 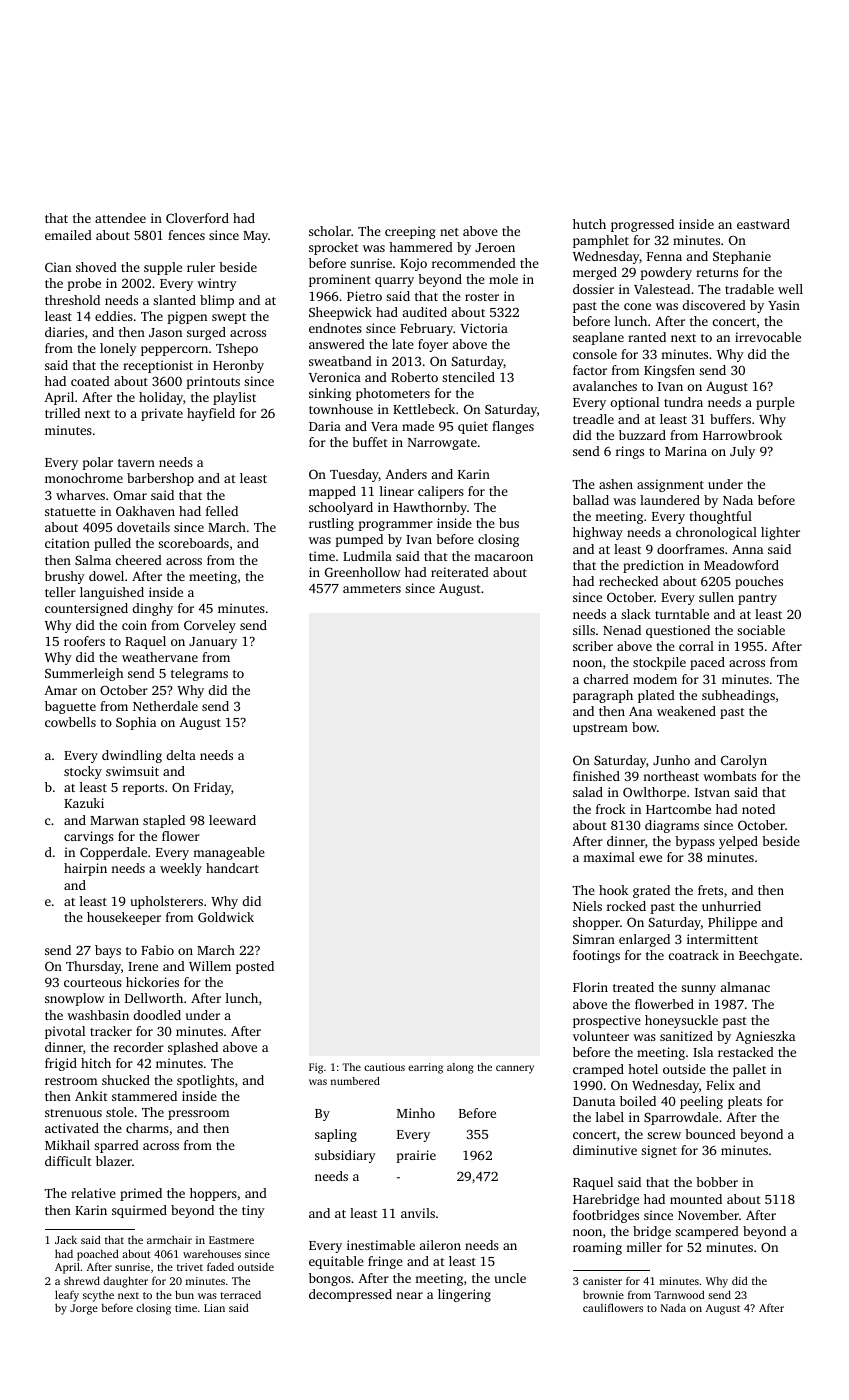 What do you see at coordinates (210, 966) in the screenshot?
I see `Willem` at bounding box center [210, 966].
